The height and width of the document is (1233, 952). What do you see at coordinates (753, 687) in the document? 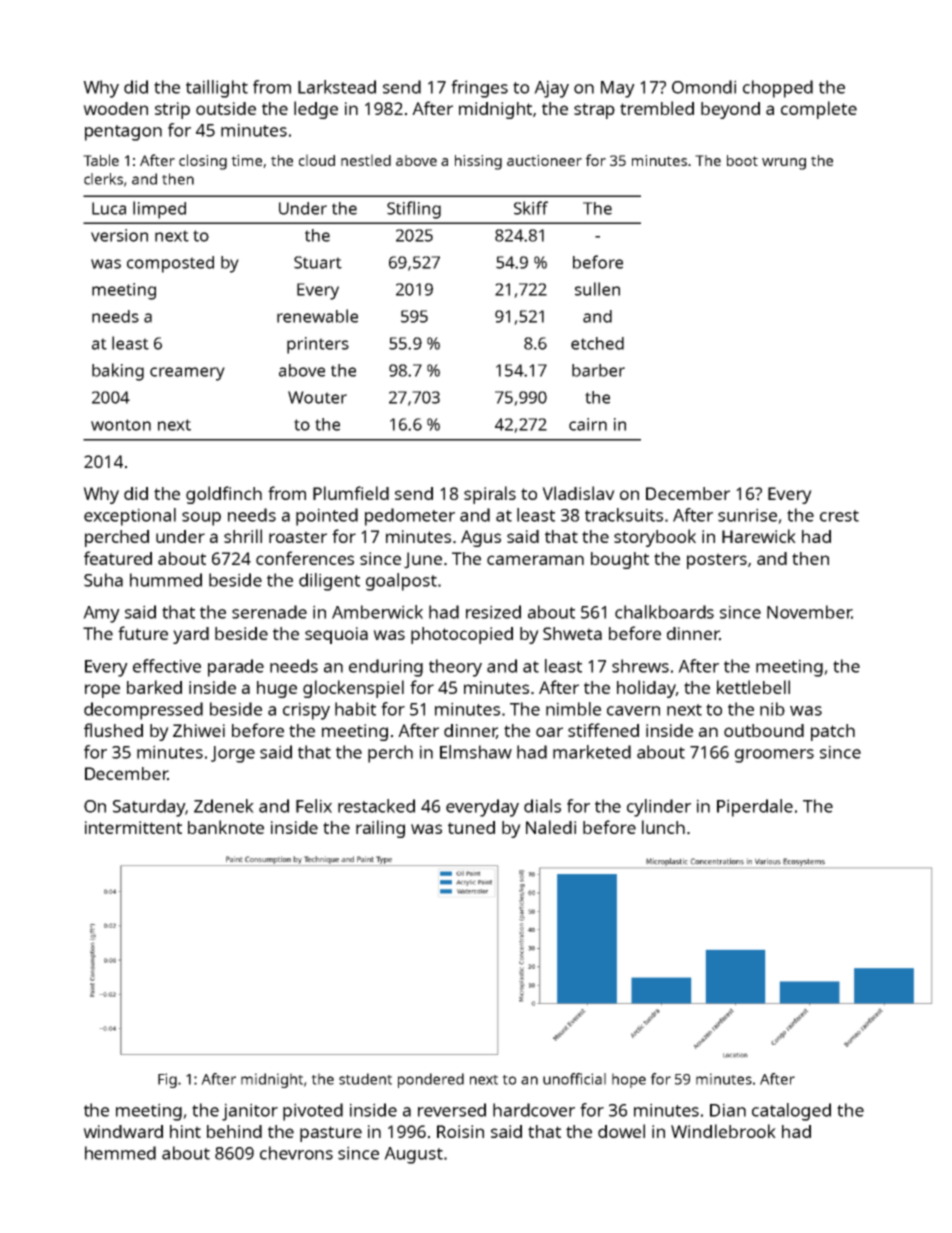
I see `kettlebell` at bounding box center [753, 687].
